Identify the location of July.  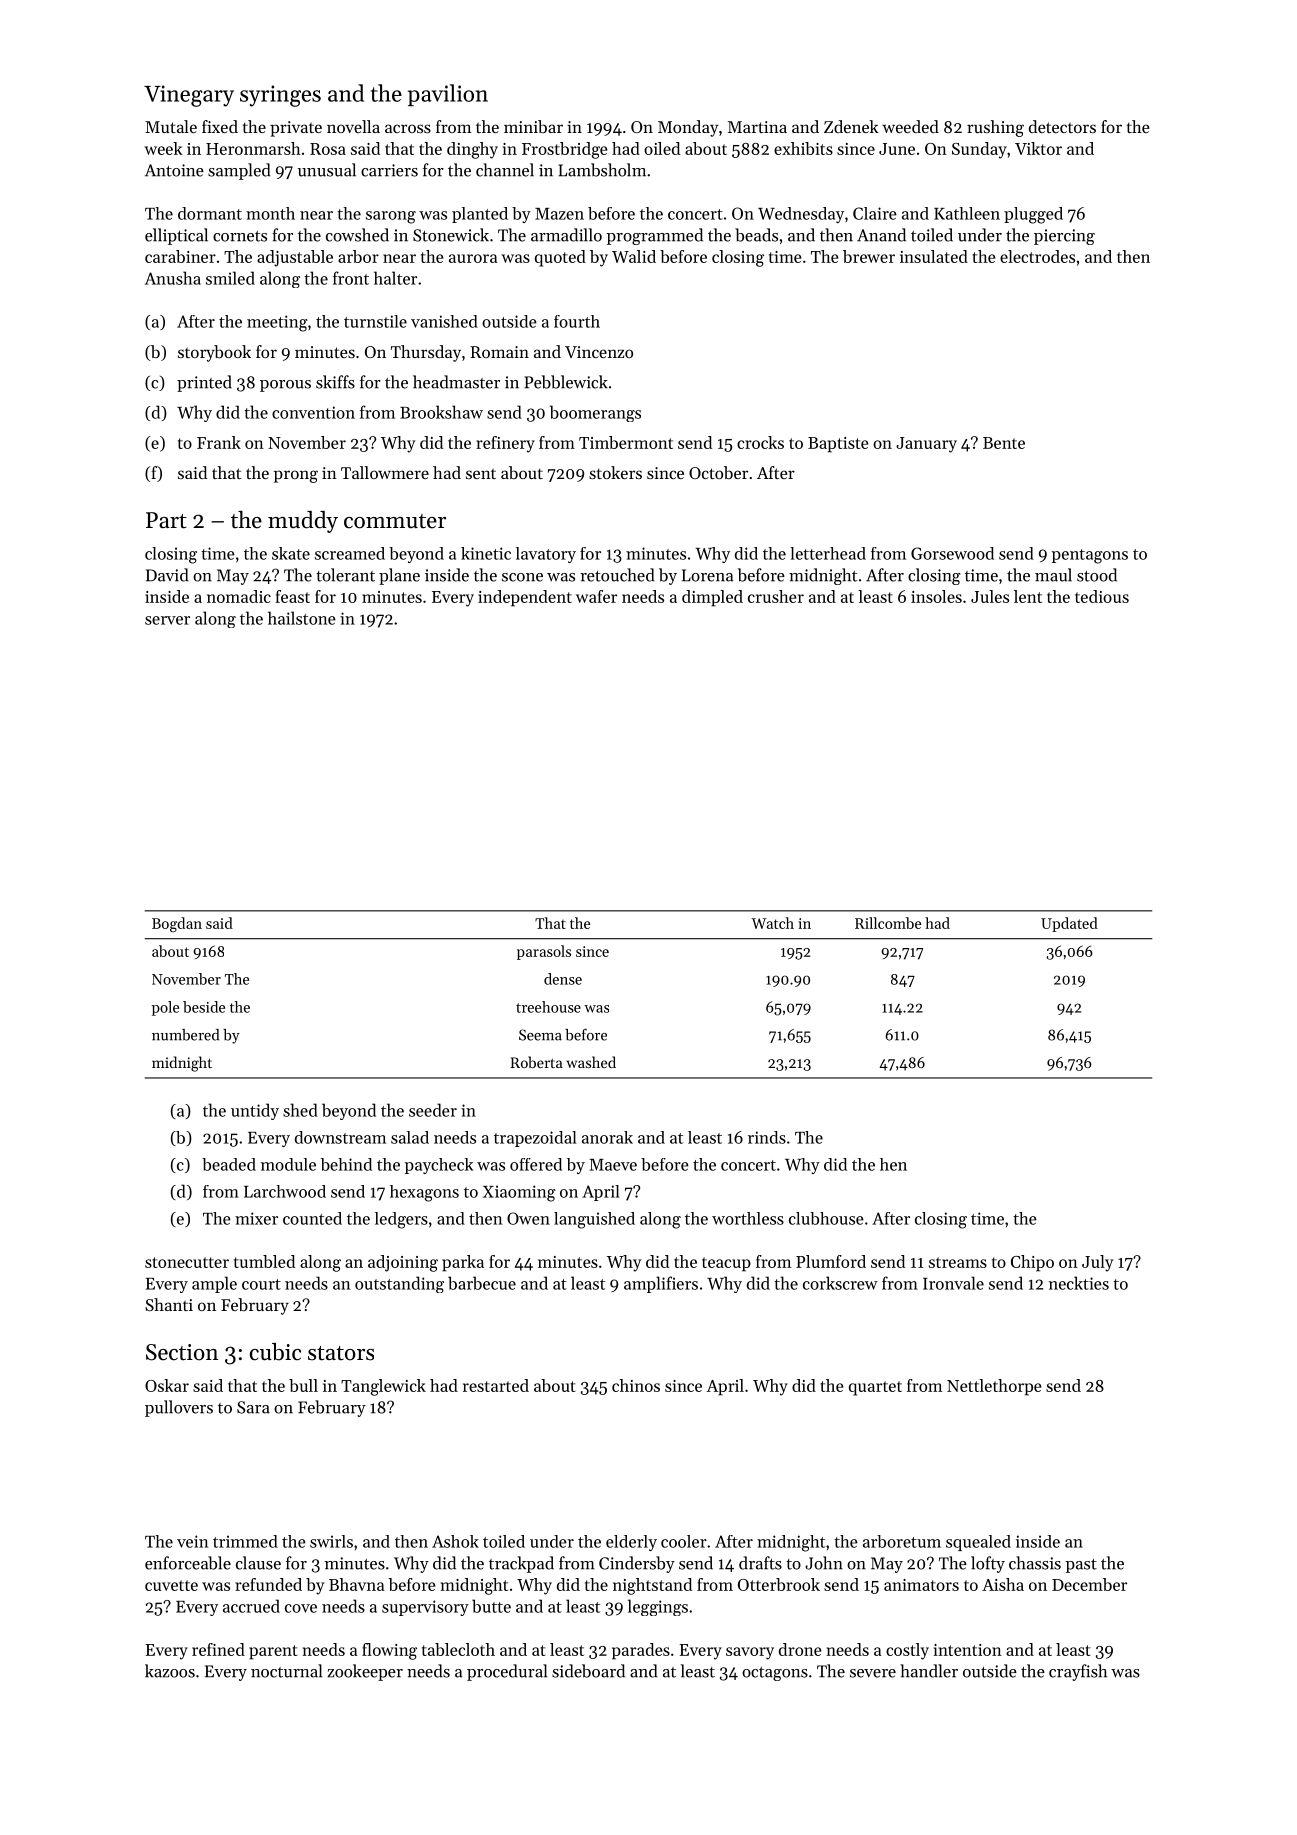
(1097, 1263).
